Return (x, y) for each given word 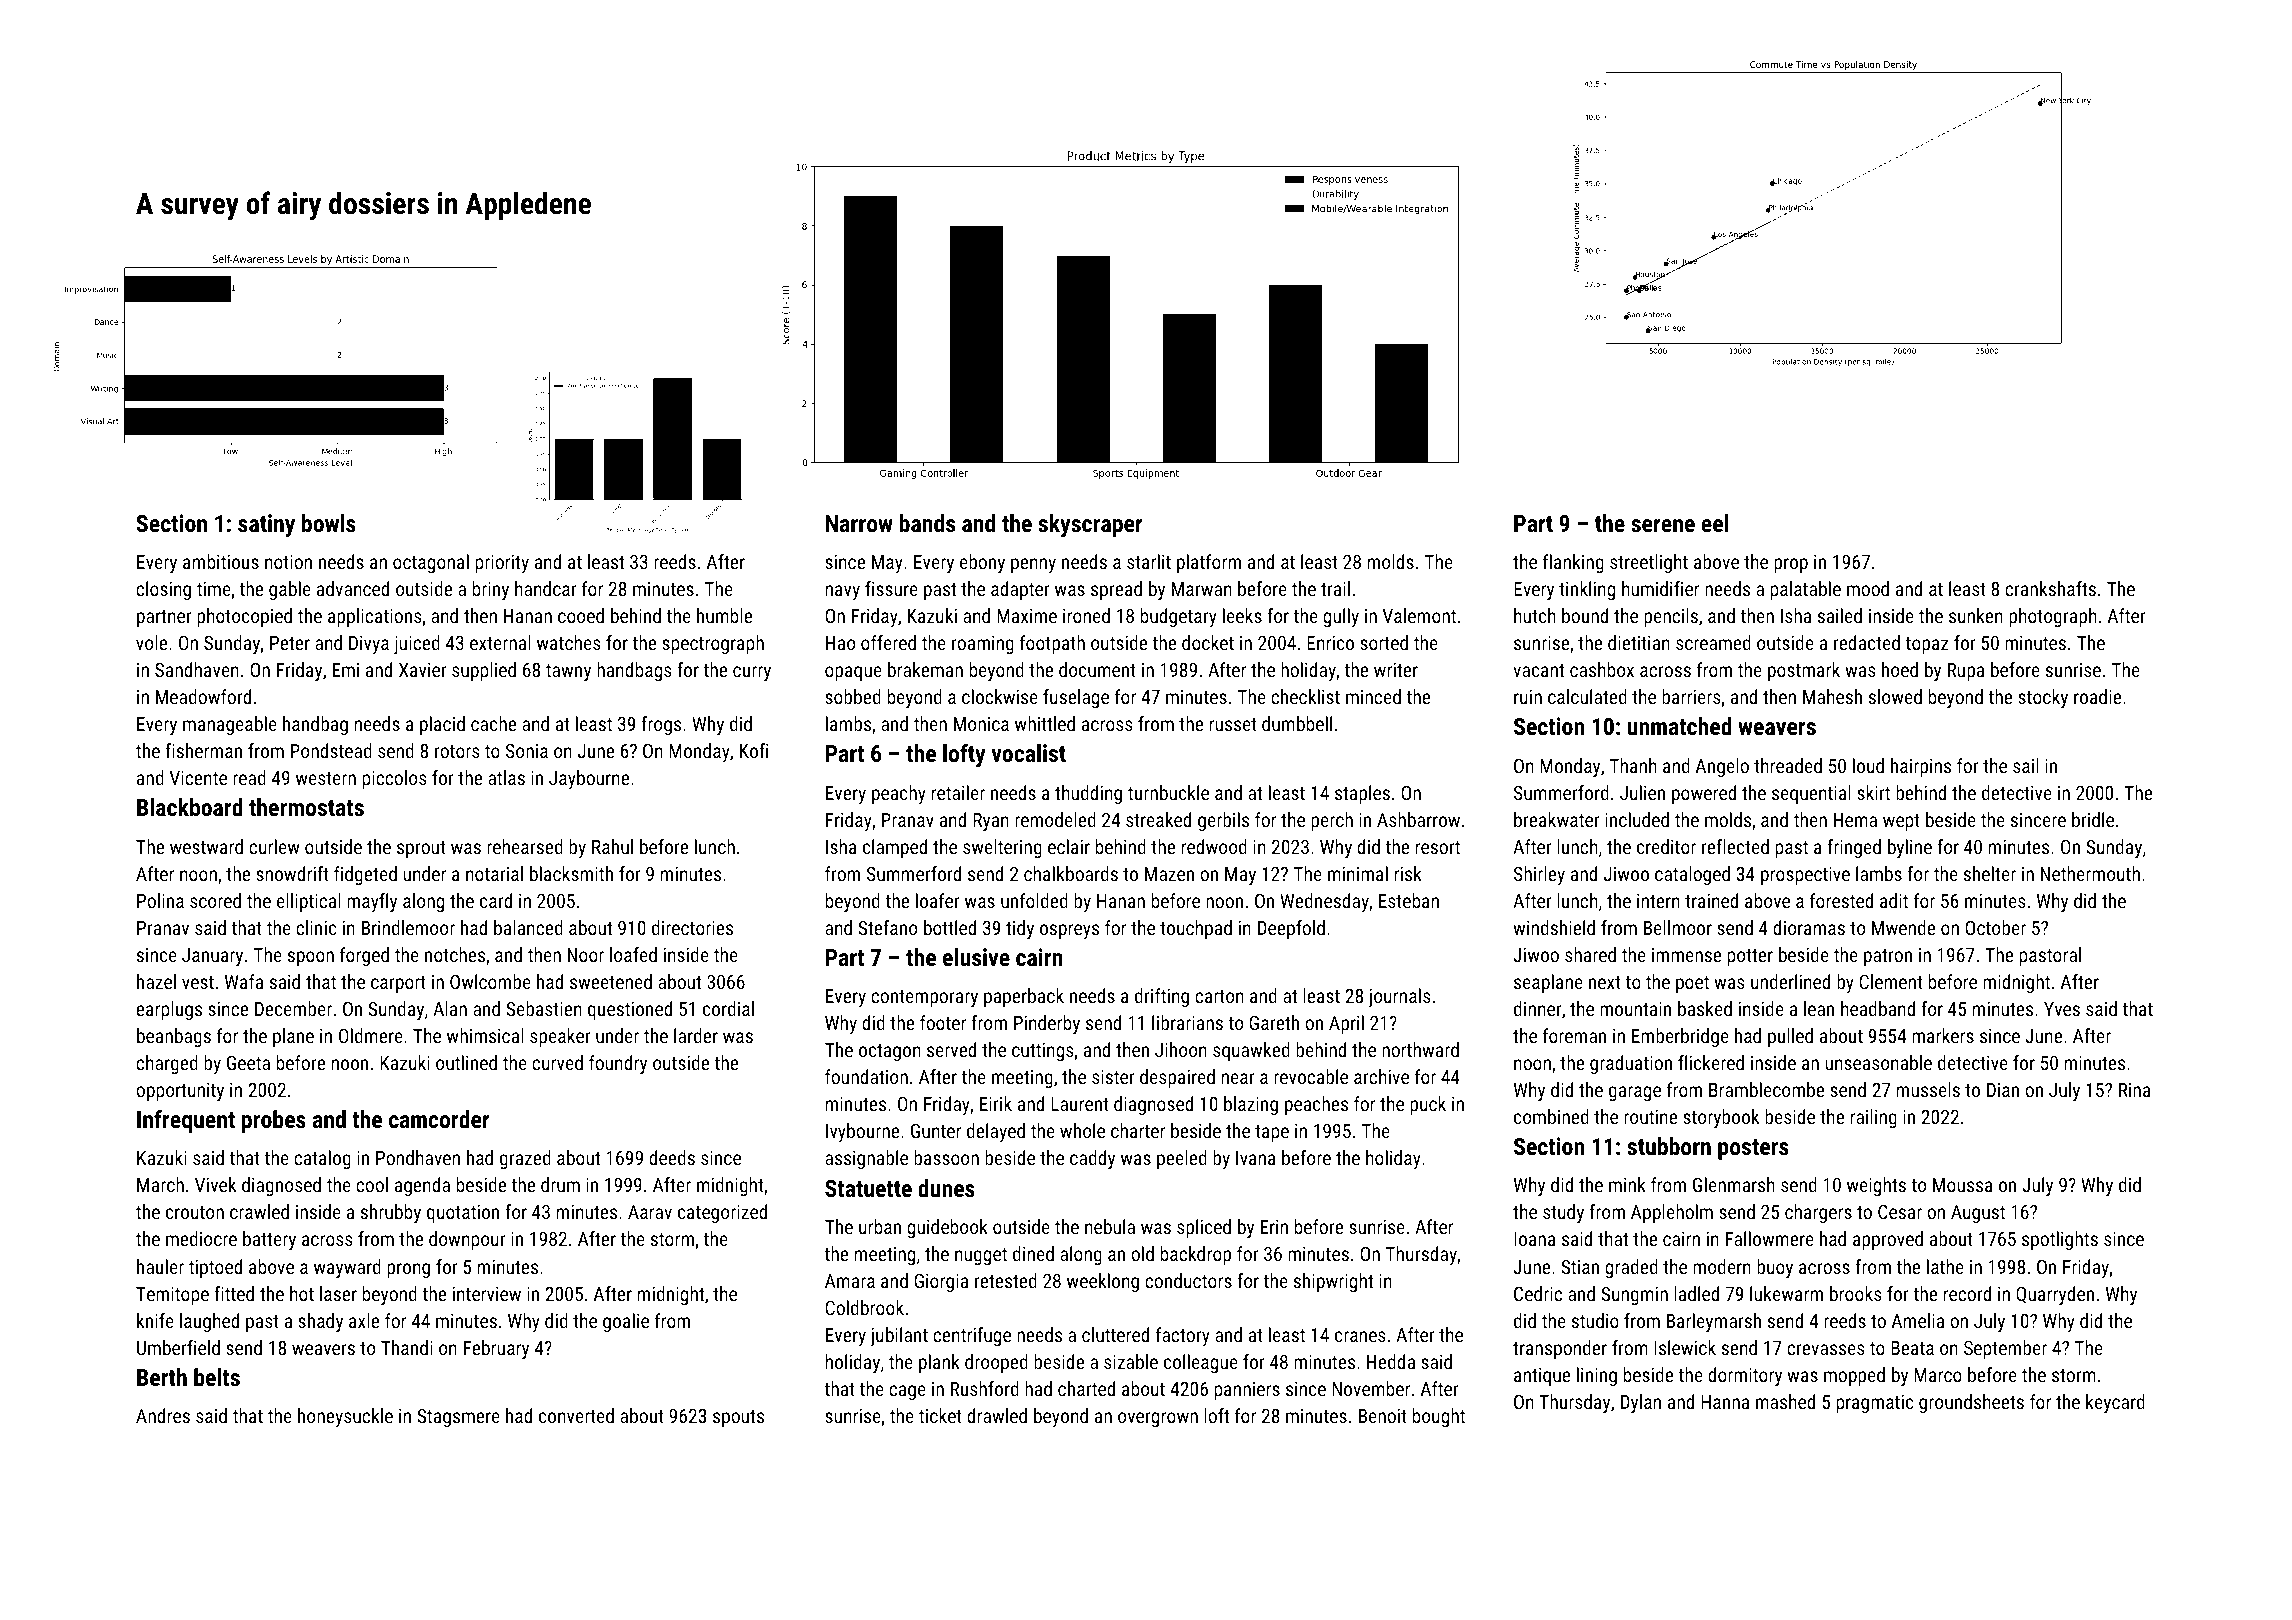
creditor (1666, 846)
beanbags (174, 1037)
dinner (1538, 1008)
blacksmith (571, 873)
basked (1705, 1008)
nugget (981, 1256)
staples (1362, 794)
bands (927, 523)
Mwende (1903, 927)
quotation (463, 1214)
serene (1663, 525)
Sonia (527, 751)
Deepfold (1291, 929)
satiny (266, 525)
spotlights (2060, 1240)
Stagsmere (458, 1418)
